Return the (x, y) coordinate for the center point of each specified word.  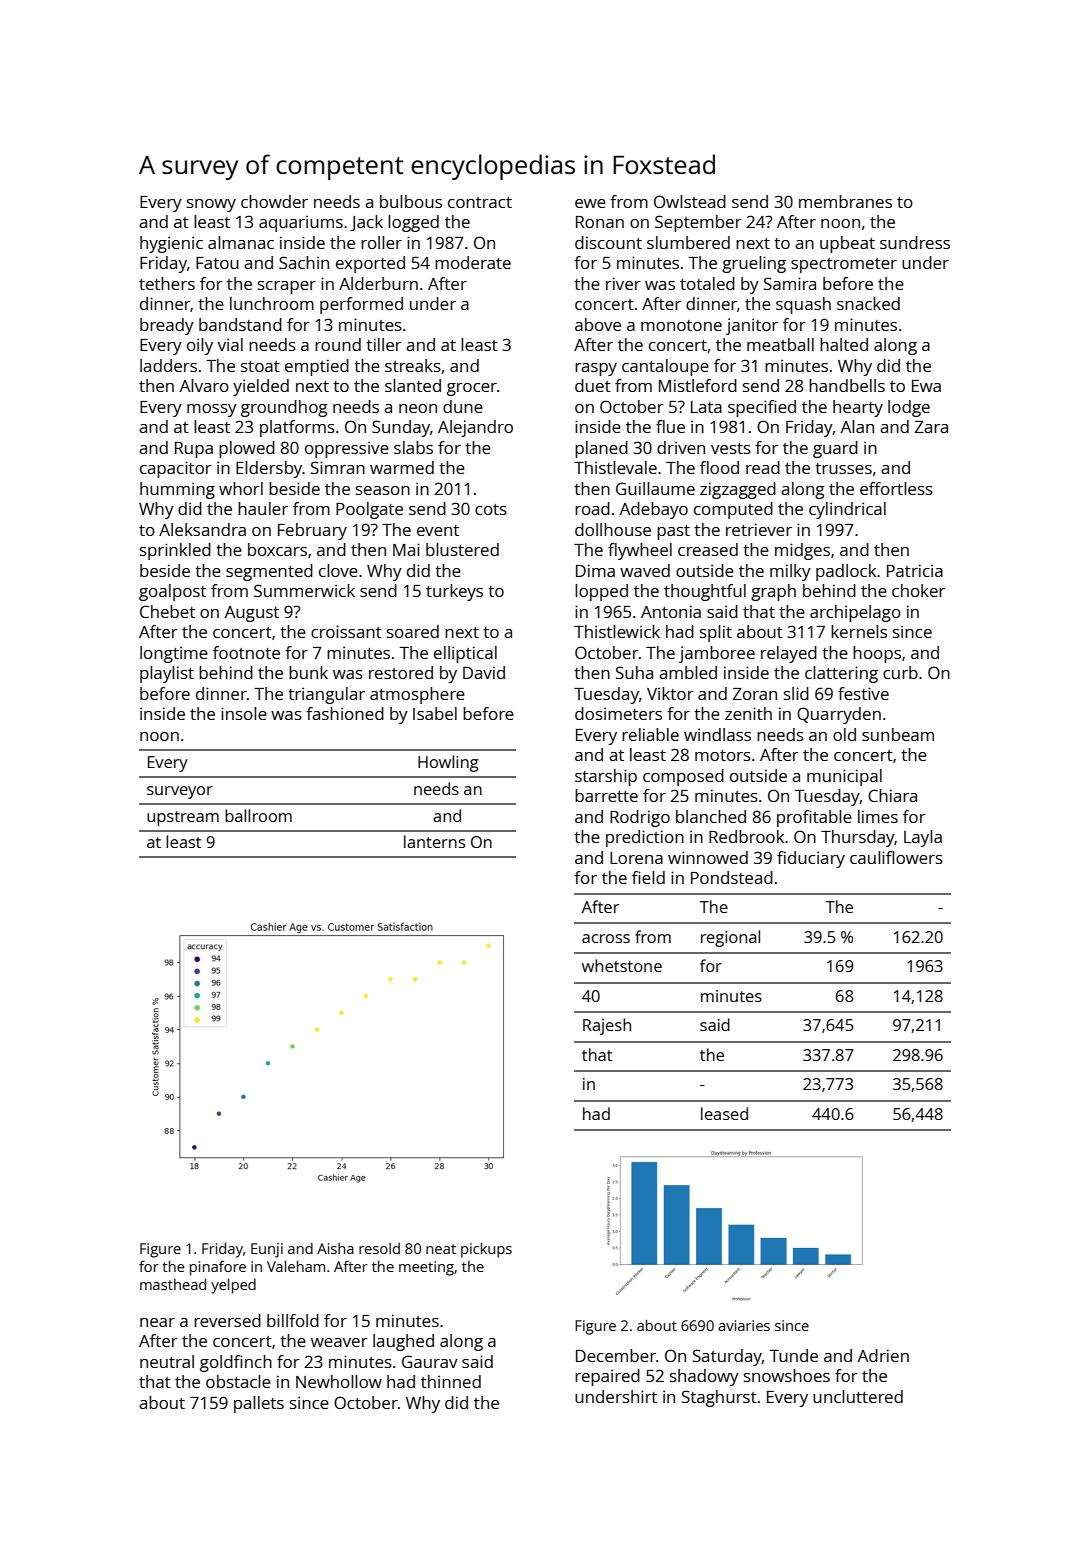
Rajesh (607, 1026)
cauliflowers (896, 857)
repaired (607, 1377)
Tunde (793, 1355)
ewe (590, 203)
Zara (931, 427)
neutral (167, 1361)
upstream (183, 818)
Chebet (167, 611)
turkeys (454, 592)
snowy (211, 205)
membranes (845, 201)
